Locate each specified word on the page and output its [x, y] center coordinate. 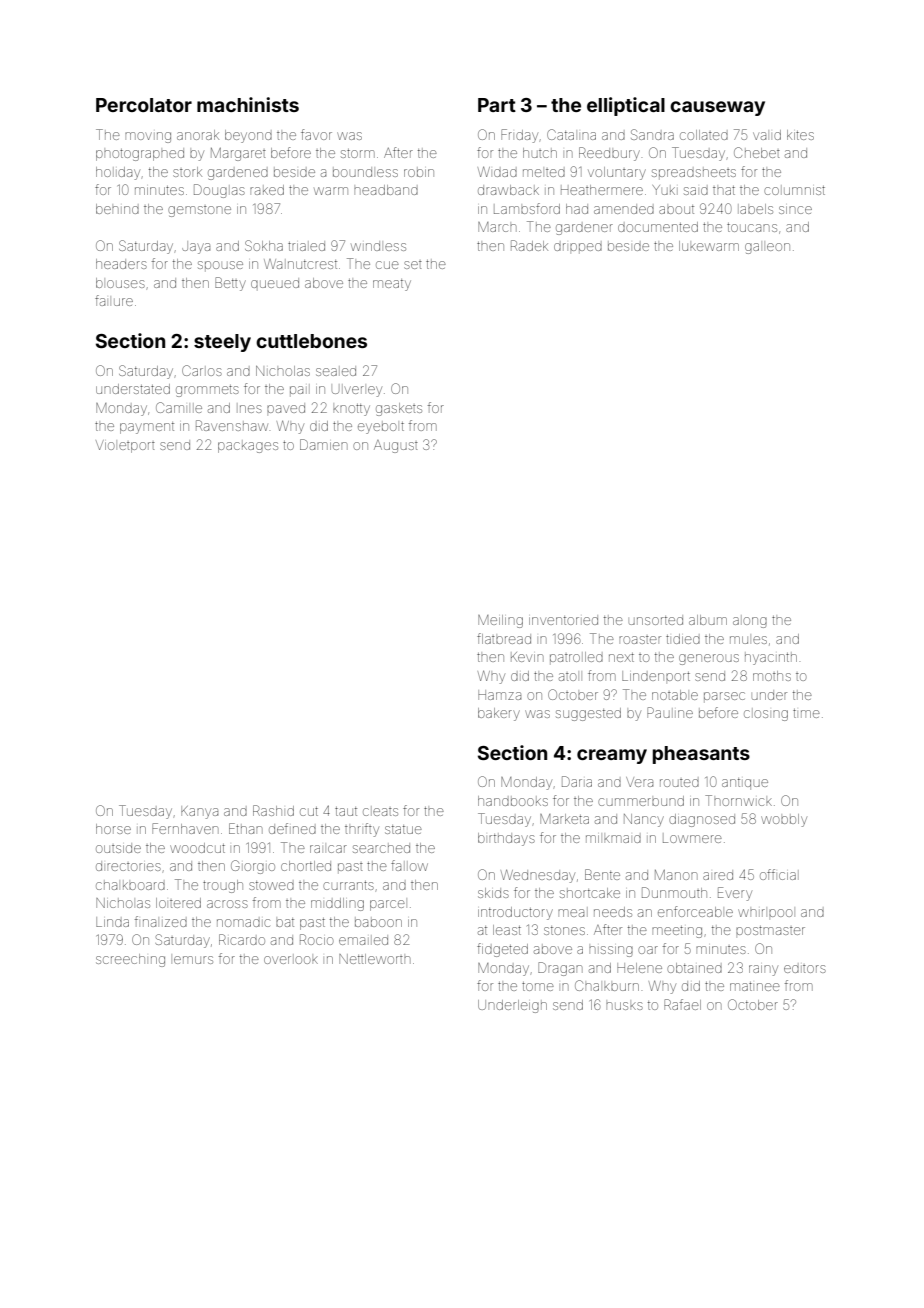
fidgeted [502, 950]
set [413, 265]
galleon [767, 248]
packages [248, 447]
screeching [130, 960]
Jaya [196, 247]
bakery [499, 714]
